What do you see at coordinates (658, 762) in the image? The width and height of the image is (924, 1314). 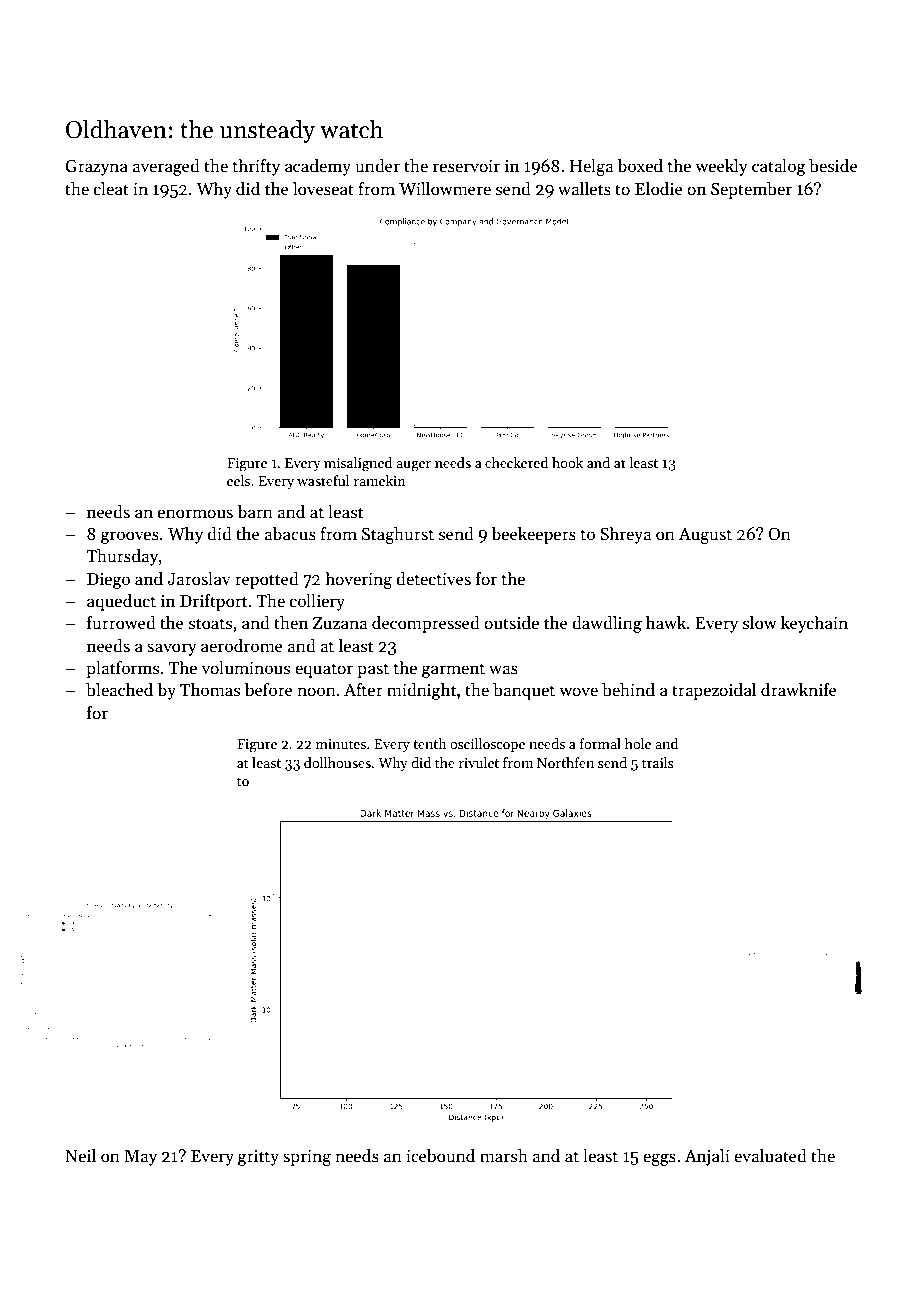 I see `trails` at bounding box center [658, 762].
